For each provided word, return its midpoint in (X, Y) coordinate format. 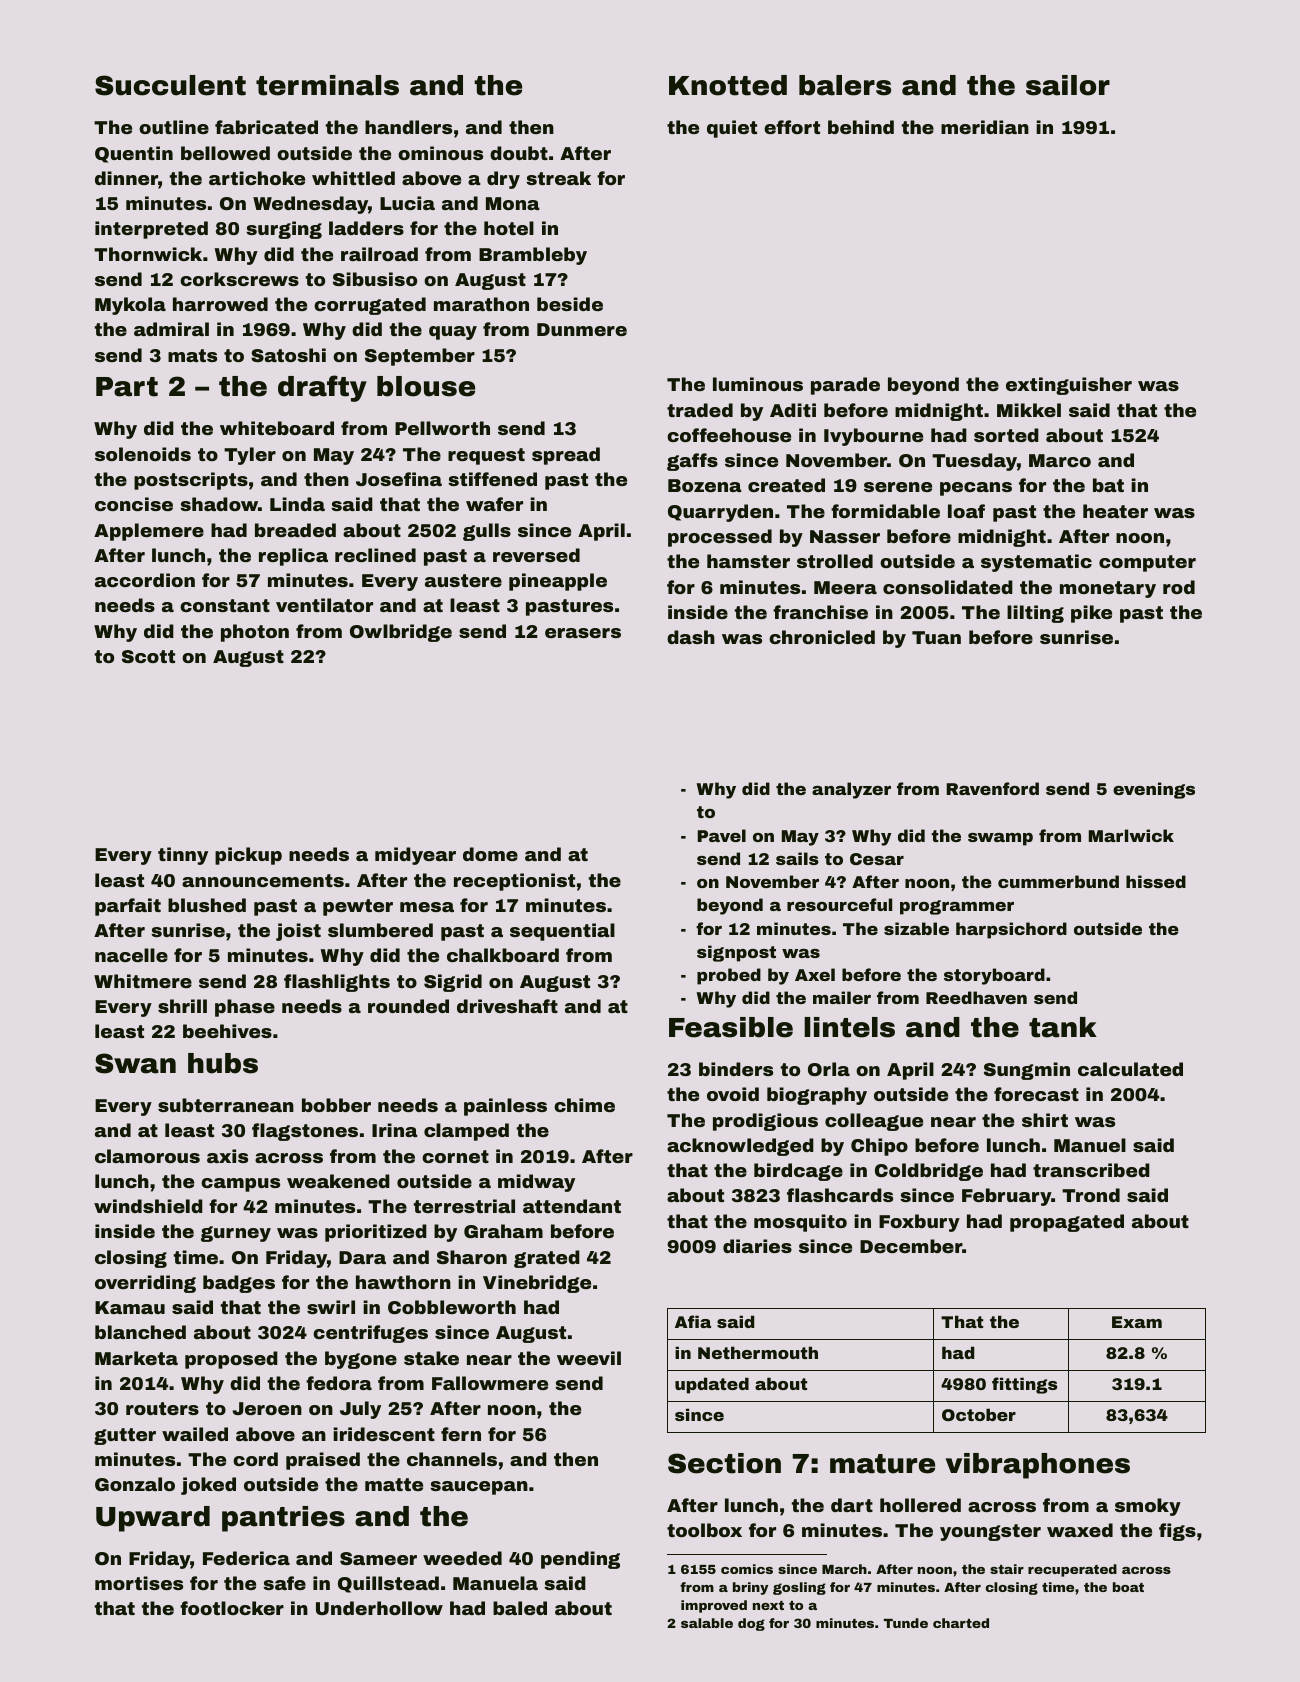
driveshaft (507, 1006)
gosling (799, 1588)
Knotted (728, 85)
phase (245, 1008)
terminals (327, 85)
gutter (125, 1436)
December (911, 1246)
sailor (1068, 85)
